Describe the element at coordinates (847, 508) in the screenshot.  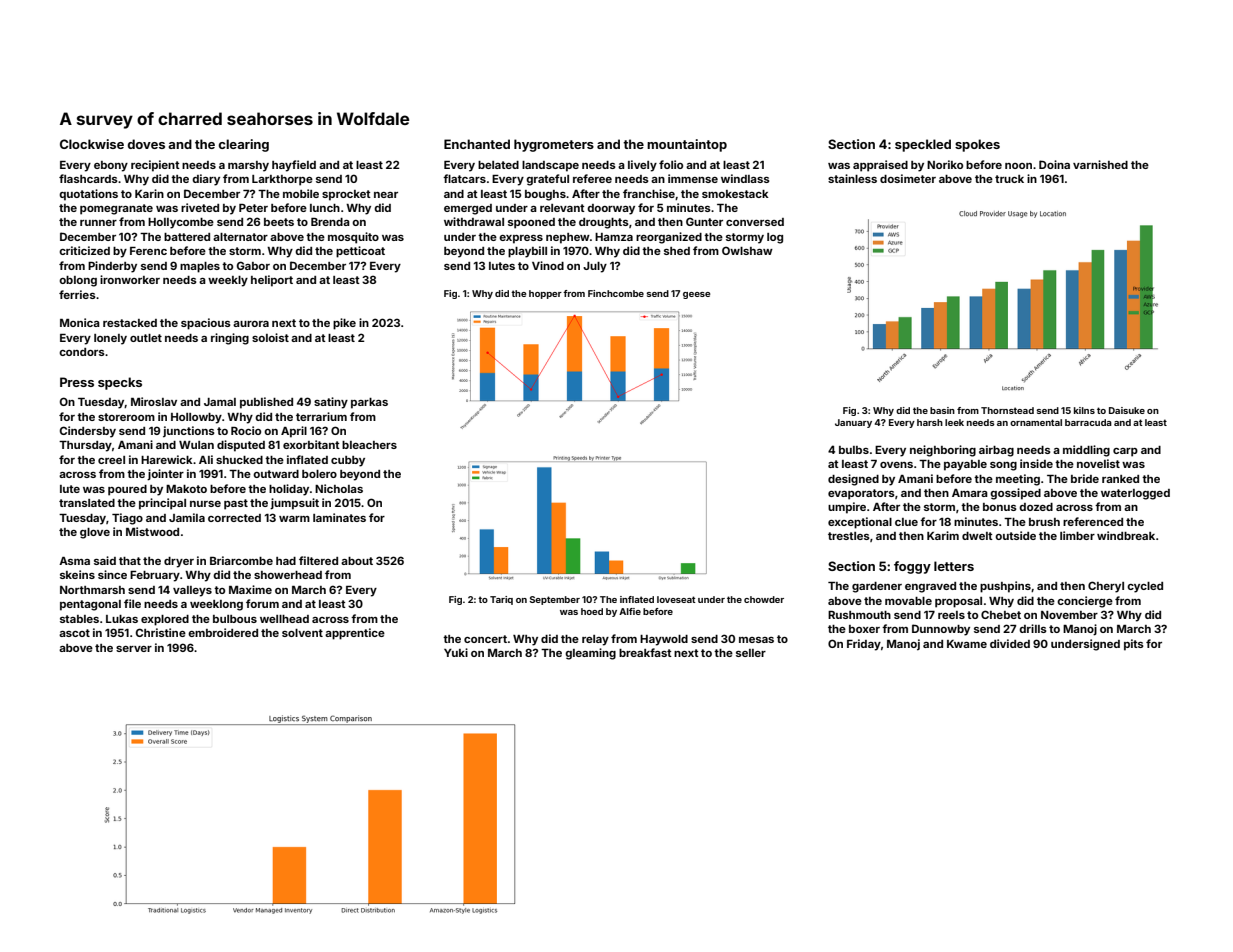
I see `umpire` at that location.
